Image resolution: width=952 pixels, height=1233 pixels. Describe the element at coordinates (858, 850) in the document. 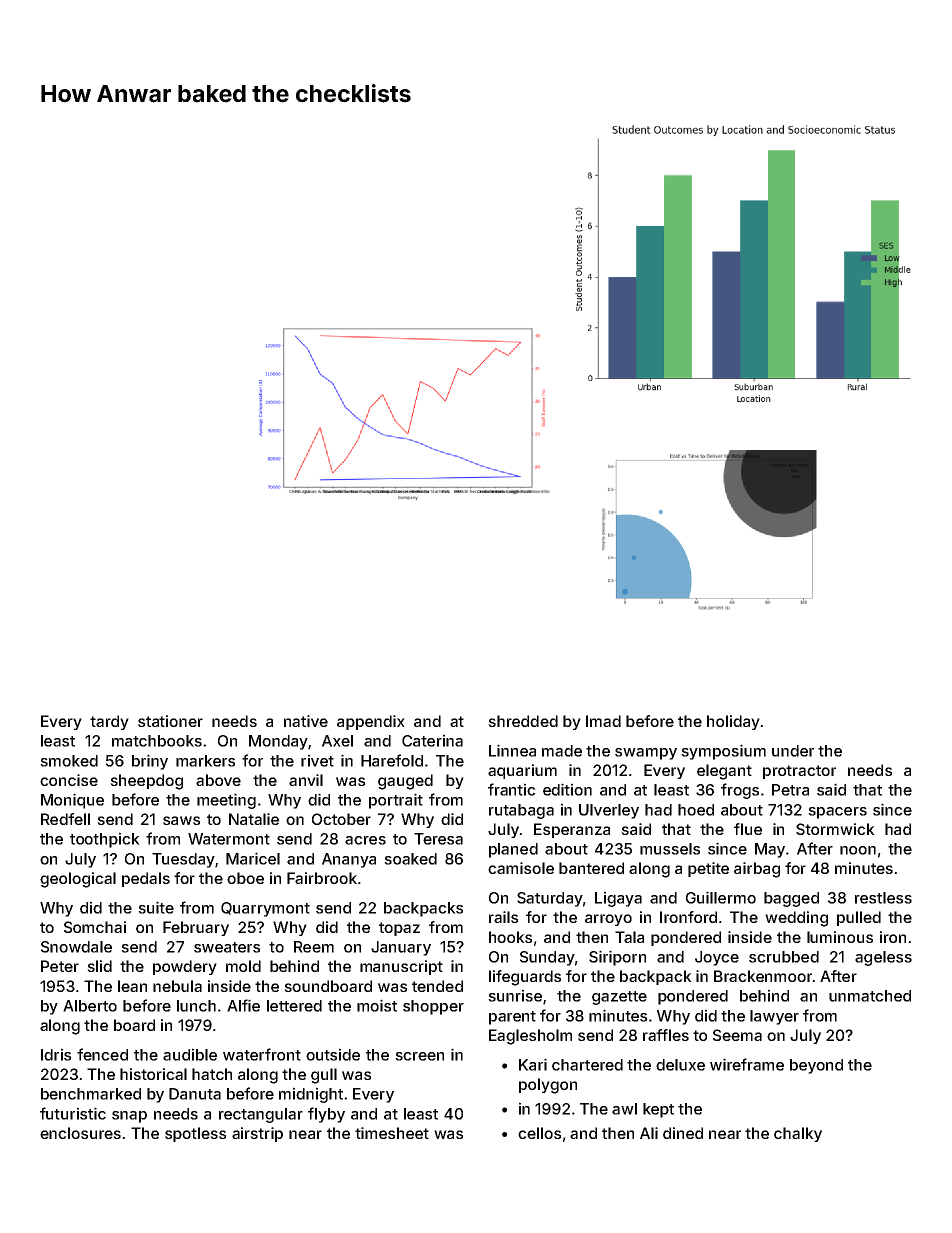

I see `noon` at that location.
